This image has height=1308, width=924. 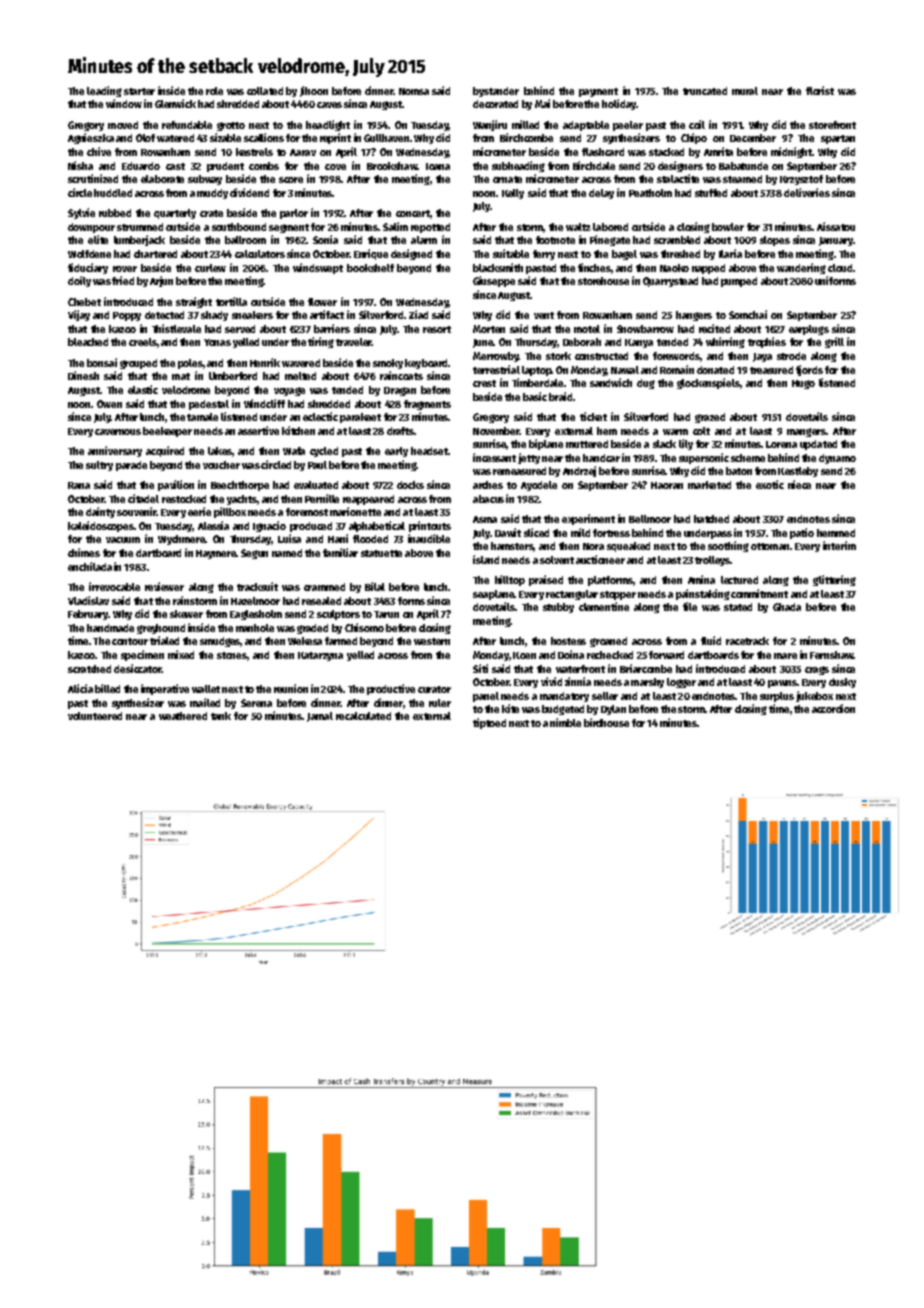 I want to click on painstaking, so click(x=703, y=594).
